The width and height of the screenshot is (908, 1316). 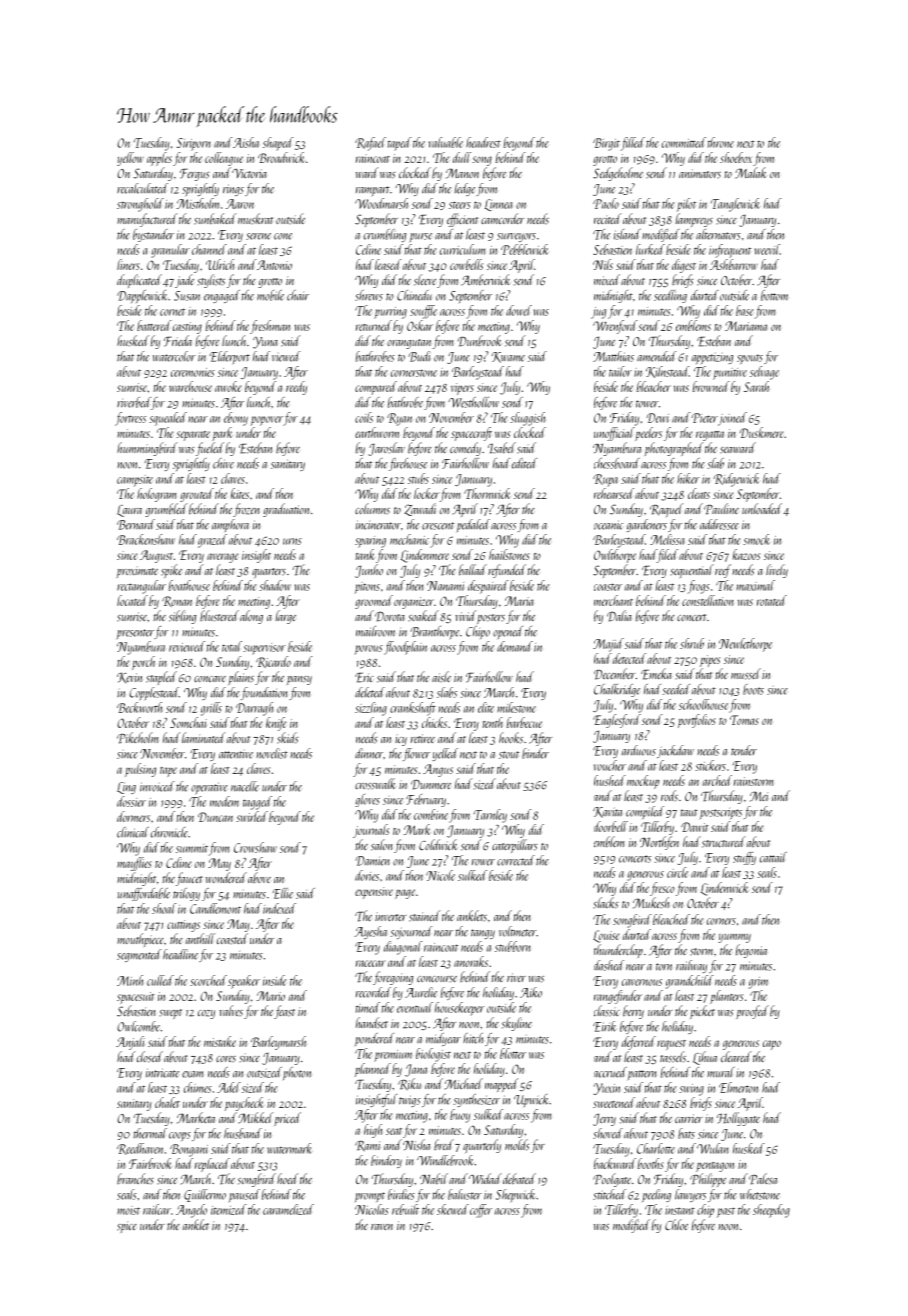 What do you see at coordinates (223, 558) in the screenshot?
I see `average` at bounding box center [223, 558].
